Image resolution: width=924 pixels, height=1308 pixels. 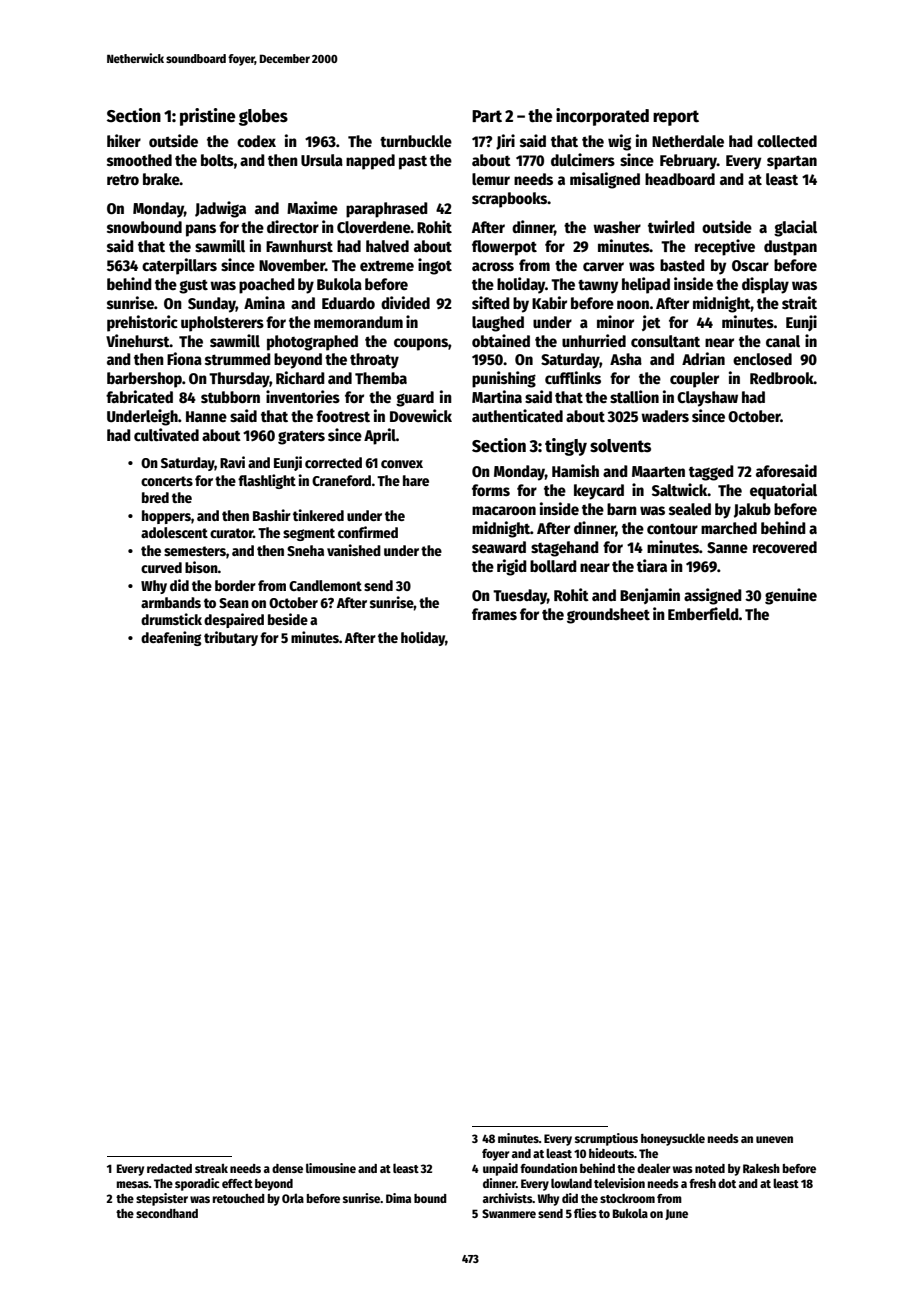 I want to click on report, so click(x=676, y=118).
